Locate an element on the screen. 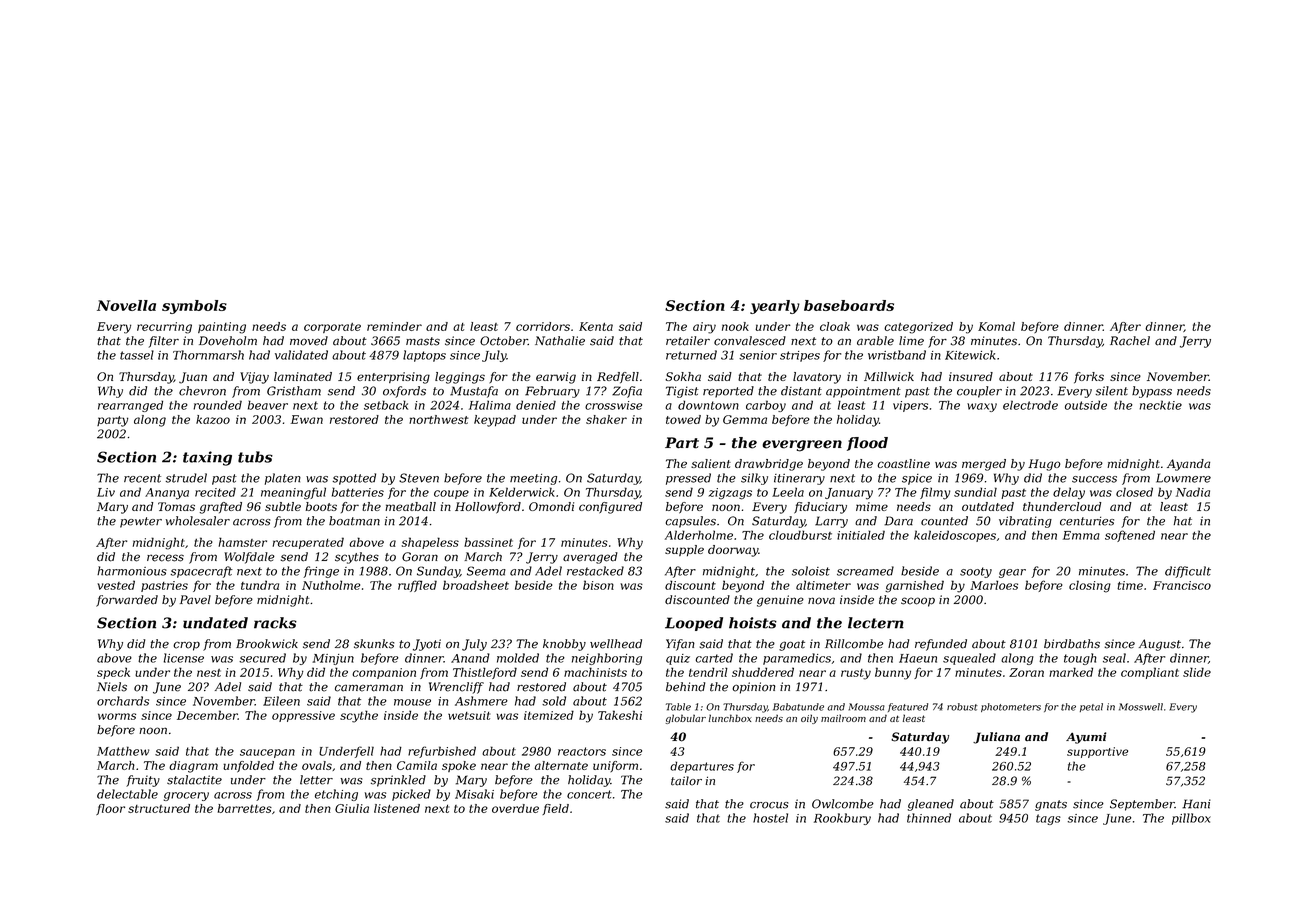 This screenshot has width=1308, height=924. September is located at coordinates (1142, 805).
